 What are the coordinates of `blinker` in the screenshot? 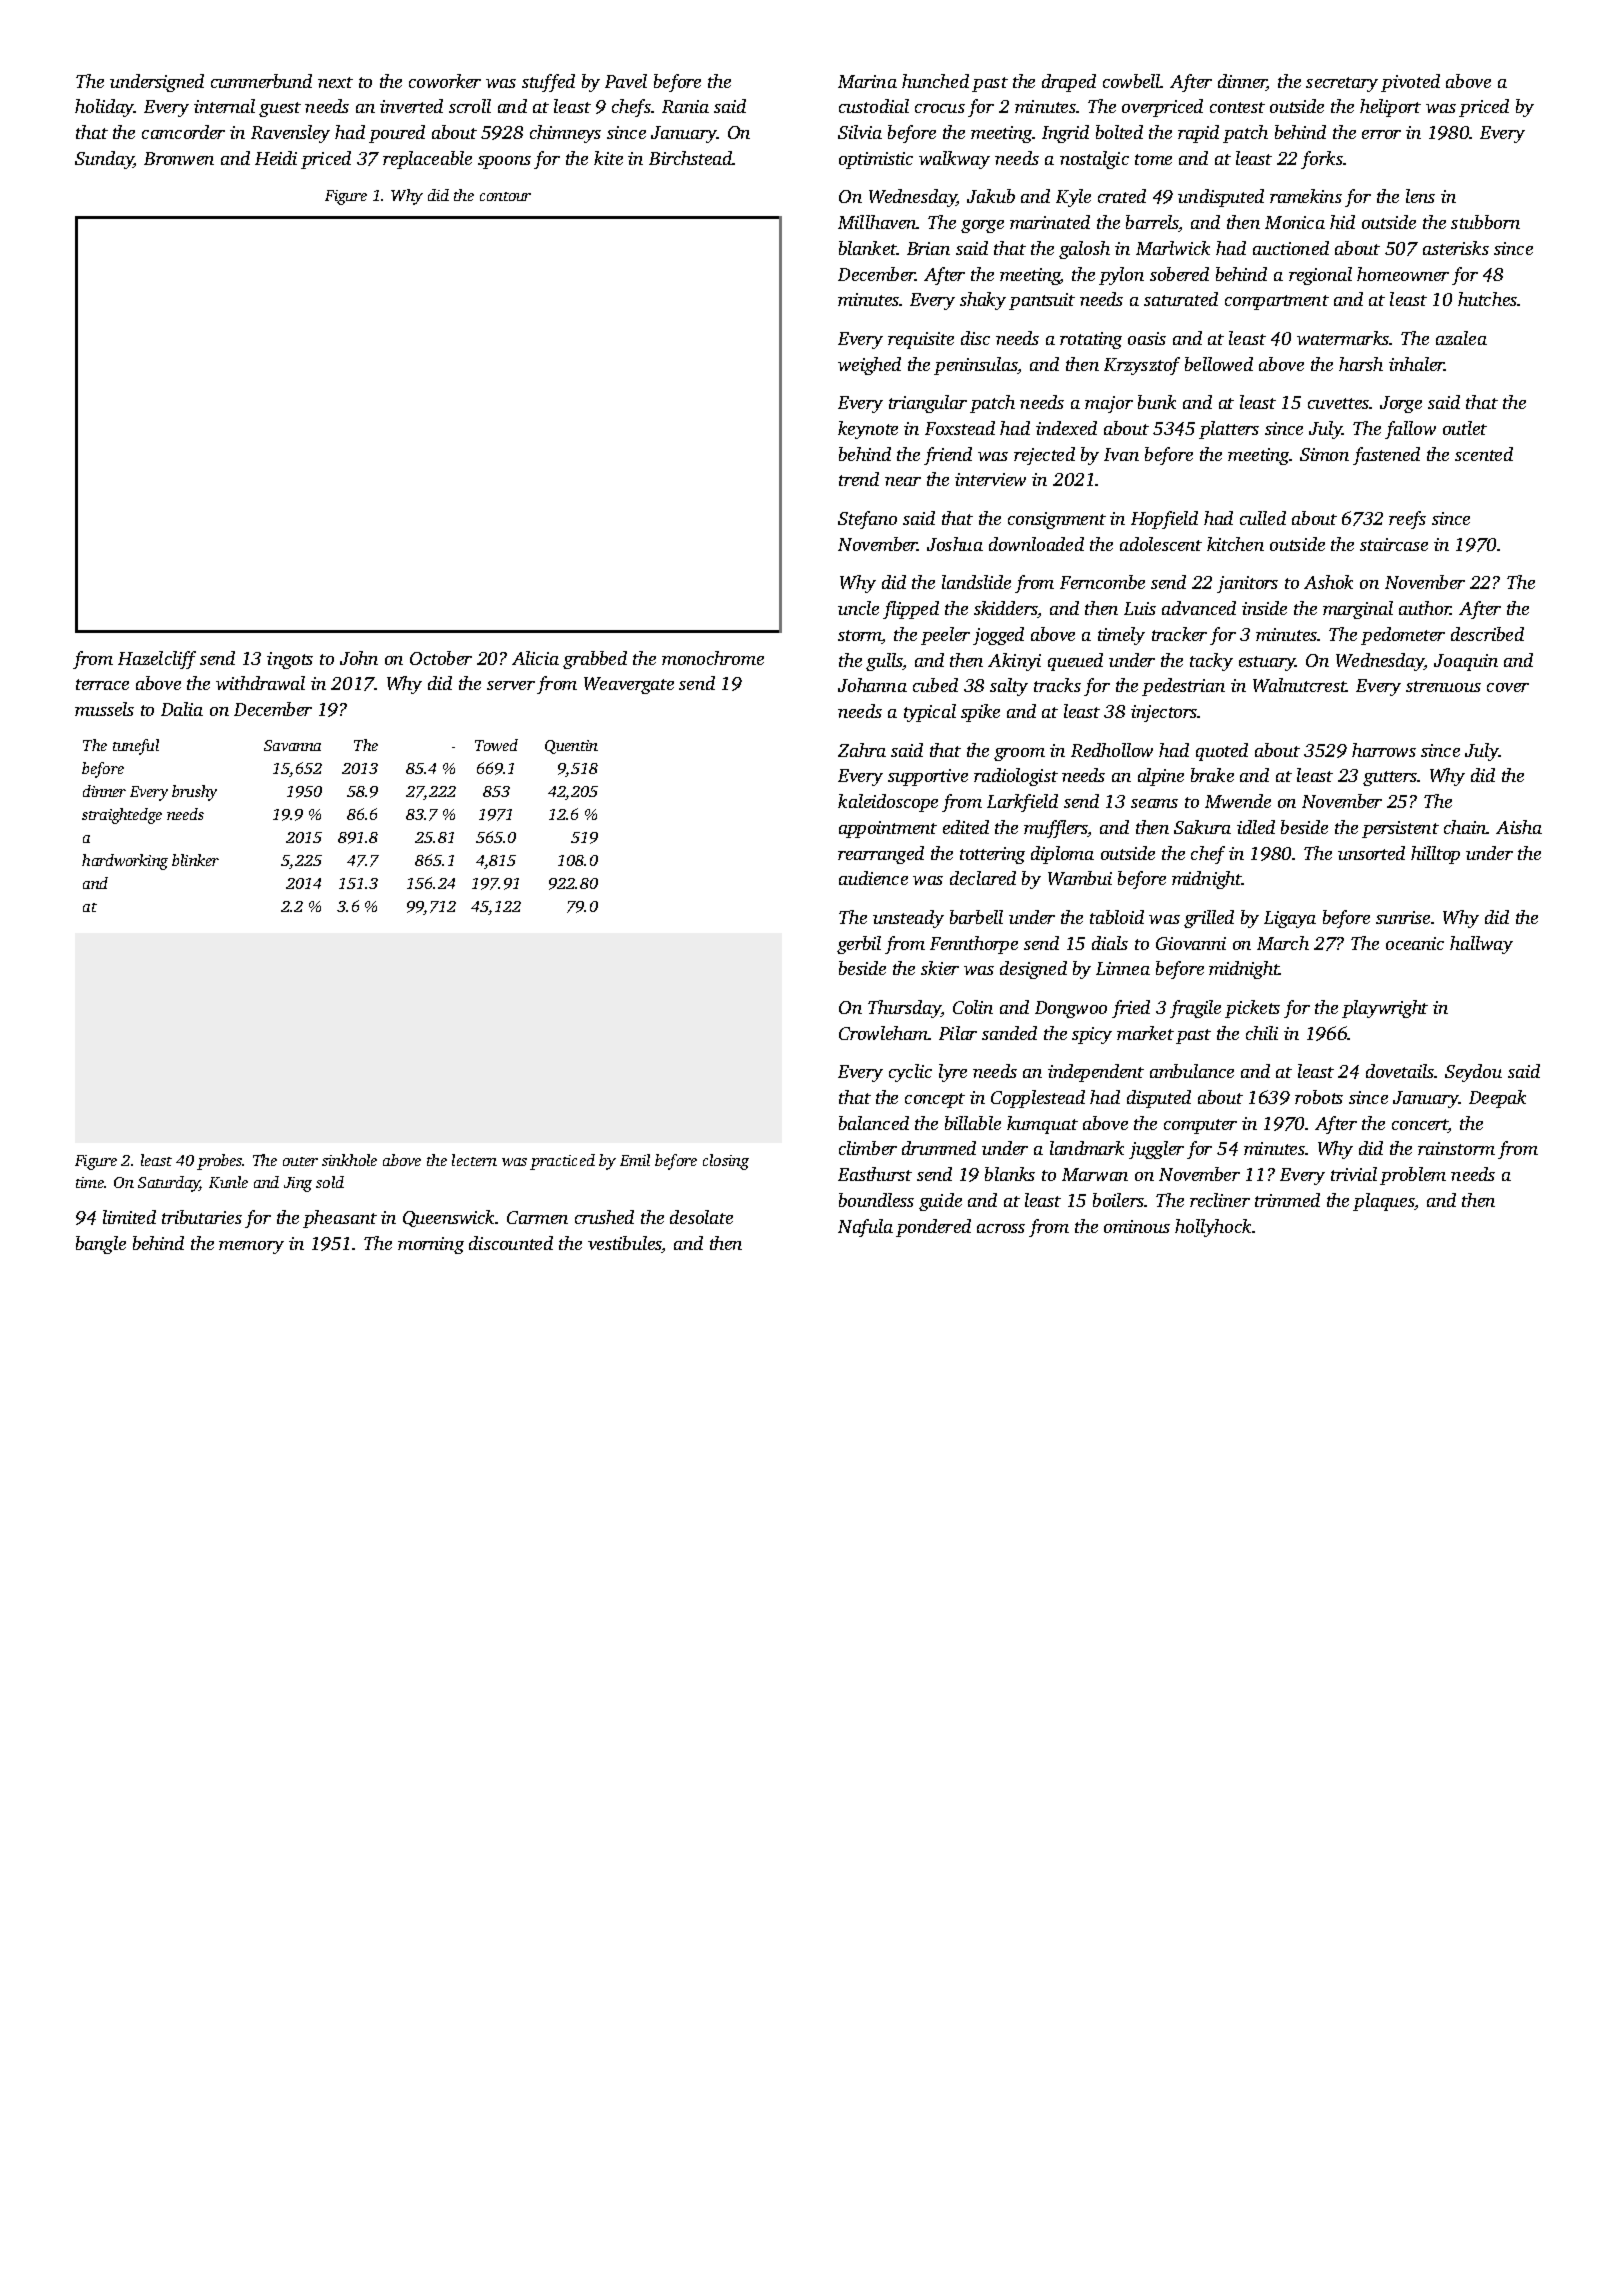 It's located at (195, 860).
